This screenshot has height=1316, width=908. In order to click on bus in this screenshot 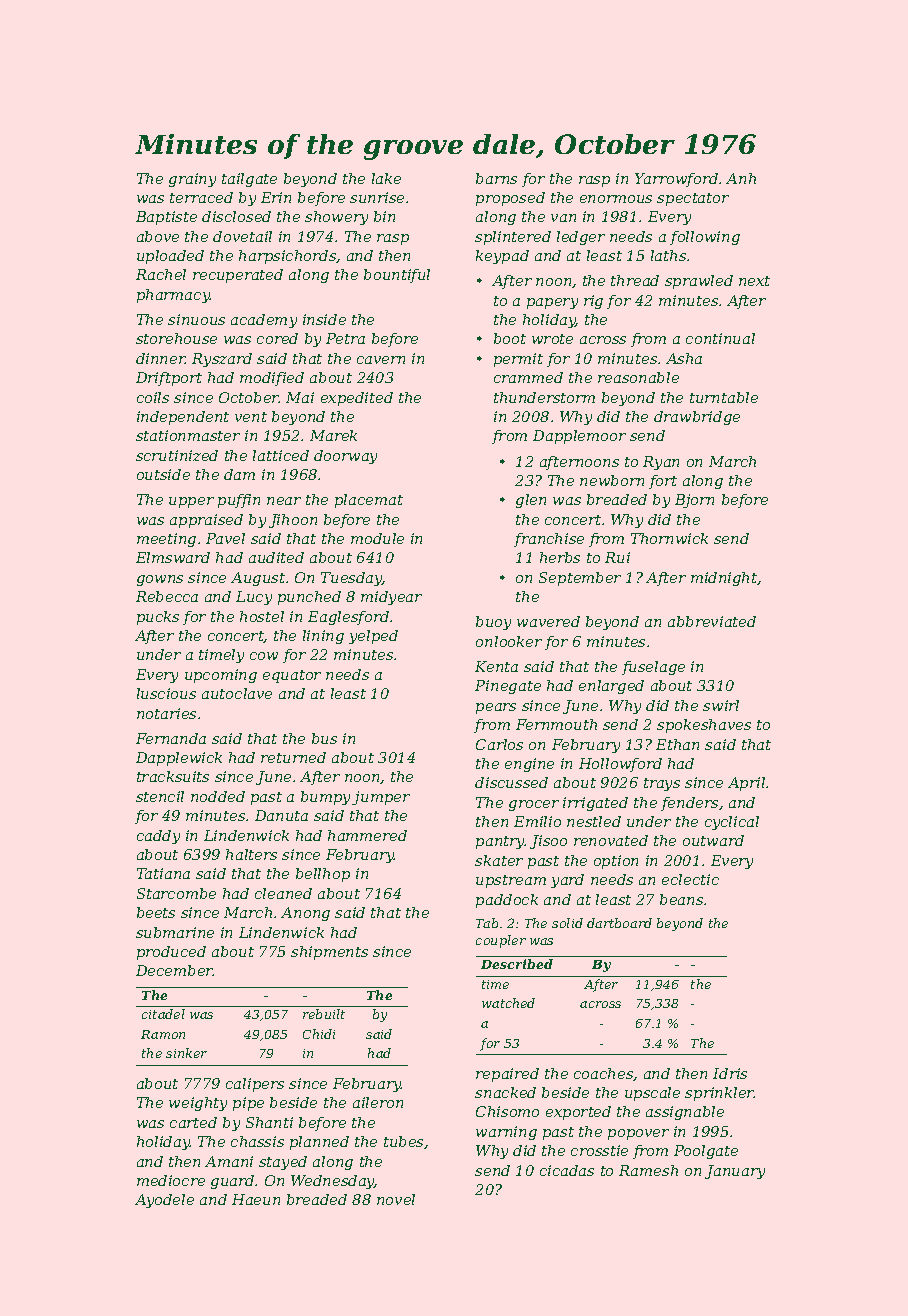, I will do `click(324, 738)`.
